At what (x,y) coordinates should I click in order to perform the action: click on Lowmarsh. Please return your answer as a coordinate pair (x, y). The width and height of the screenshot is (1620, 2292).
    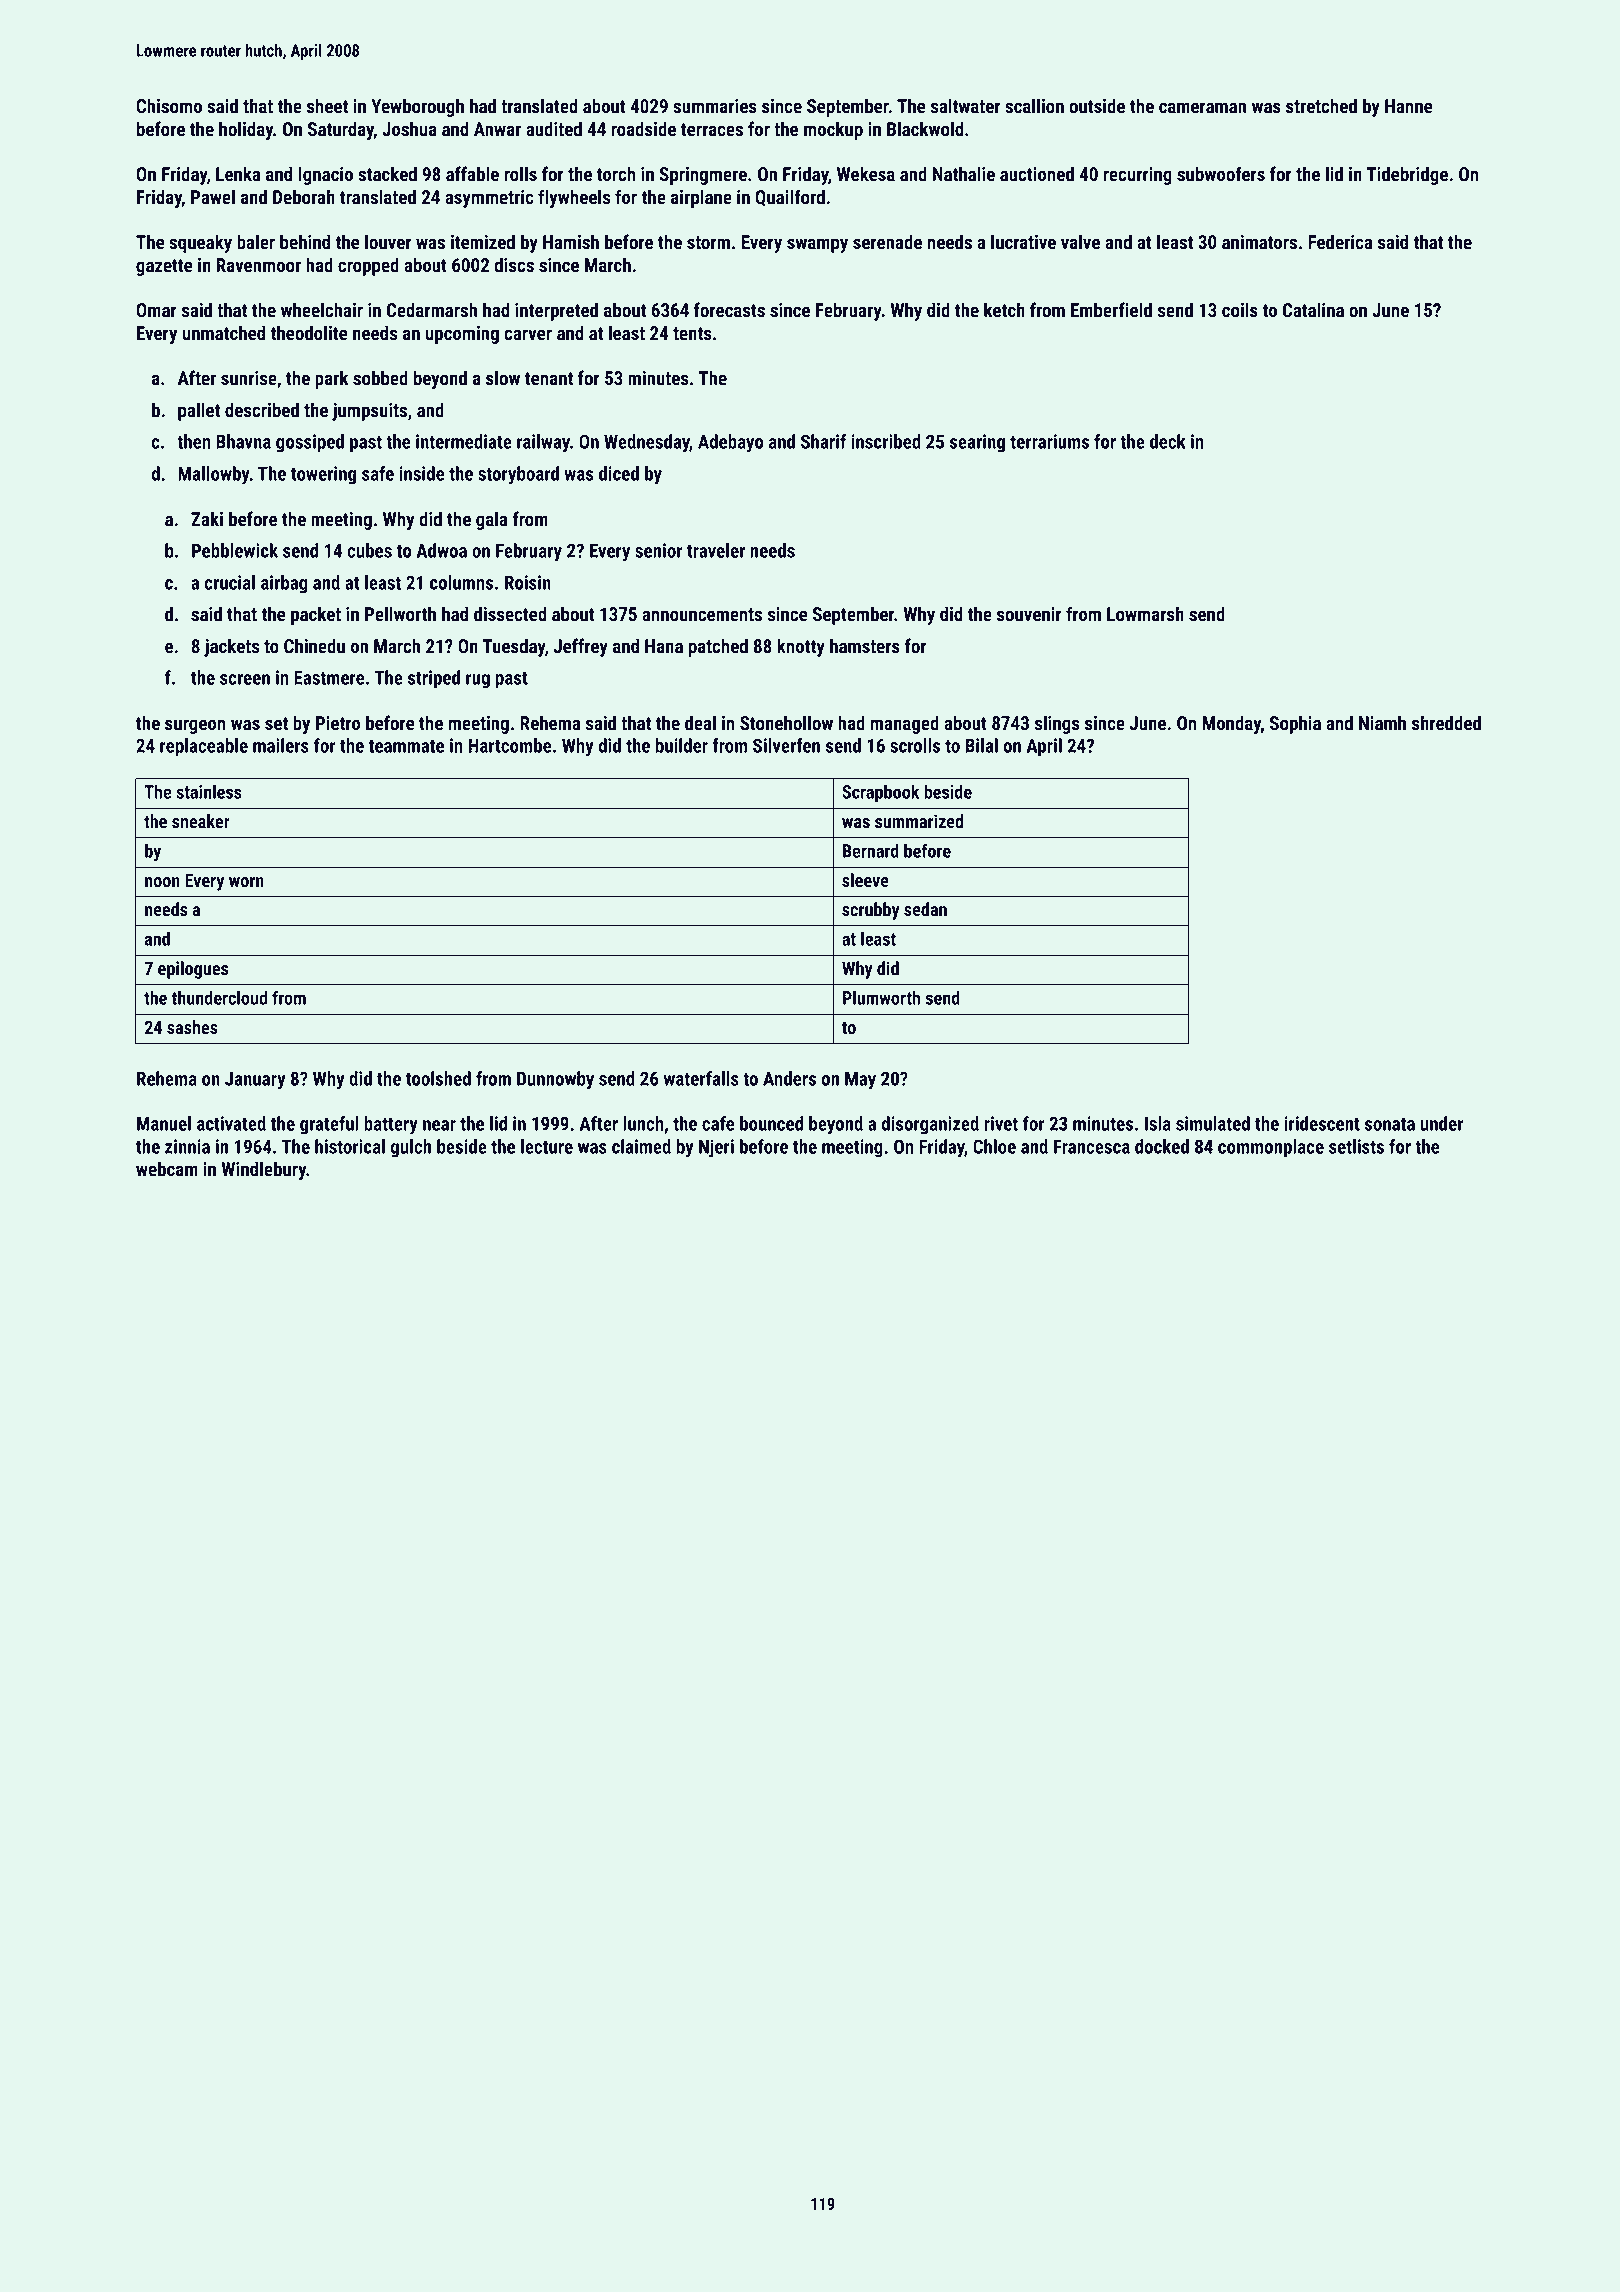
    Looking at the image, I should click on (1145, 614).
